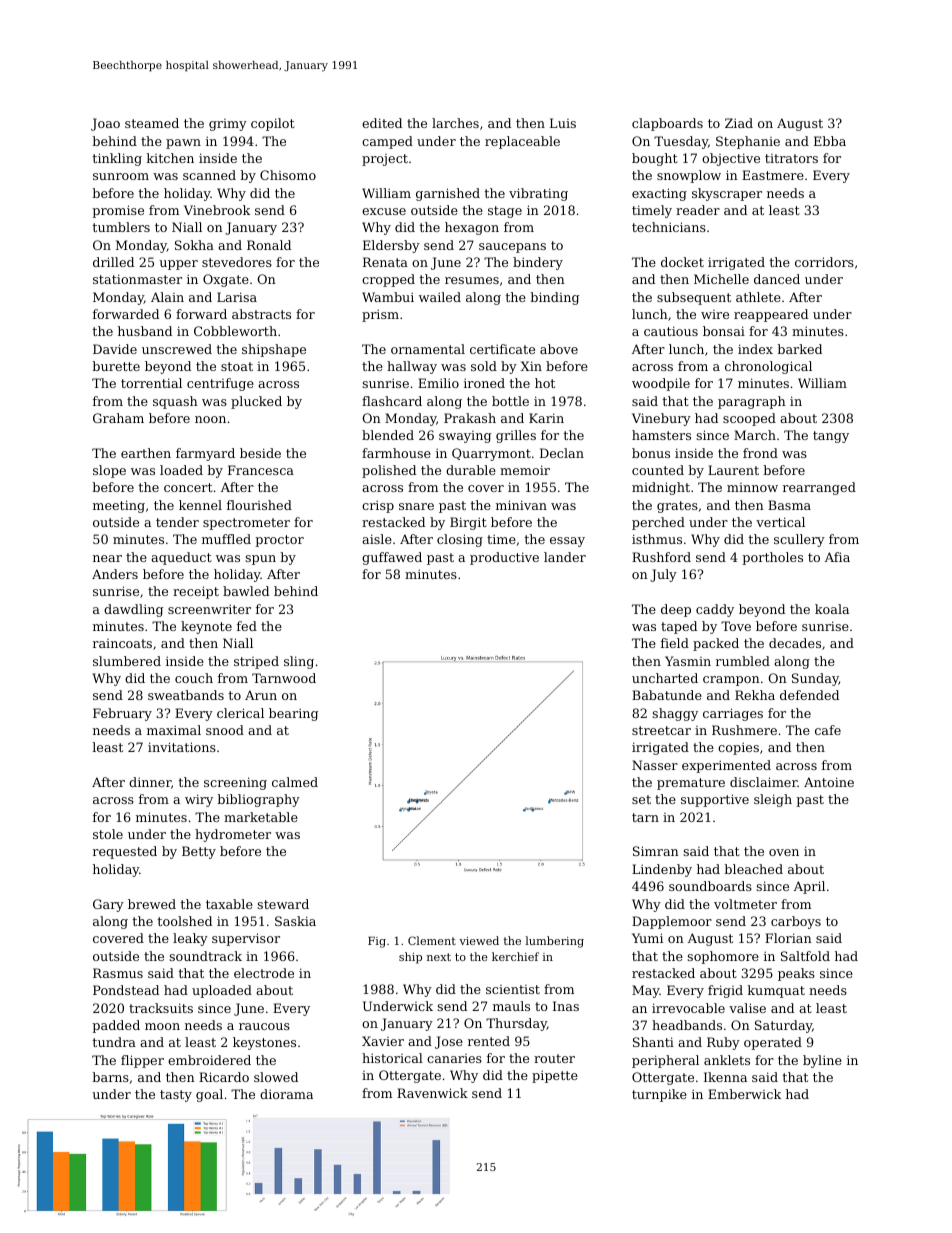 Image resolution: width=952 pixels, height=1233 pixels. I want to click on striped, so click(256, 662).
